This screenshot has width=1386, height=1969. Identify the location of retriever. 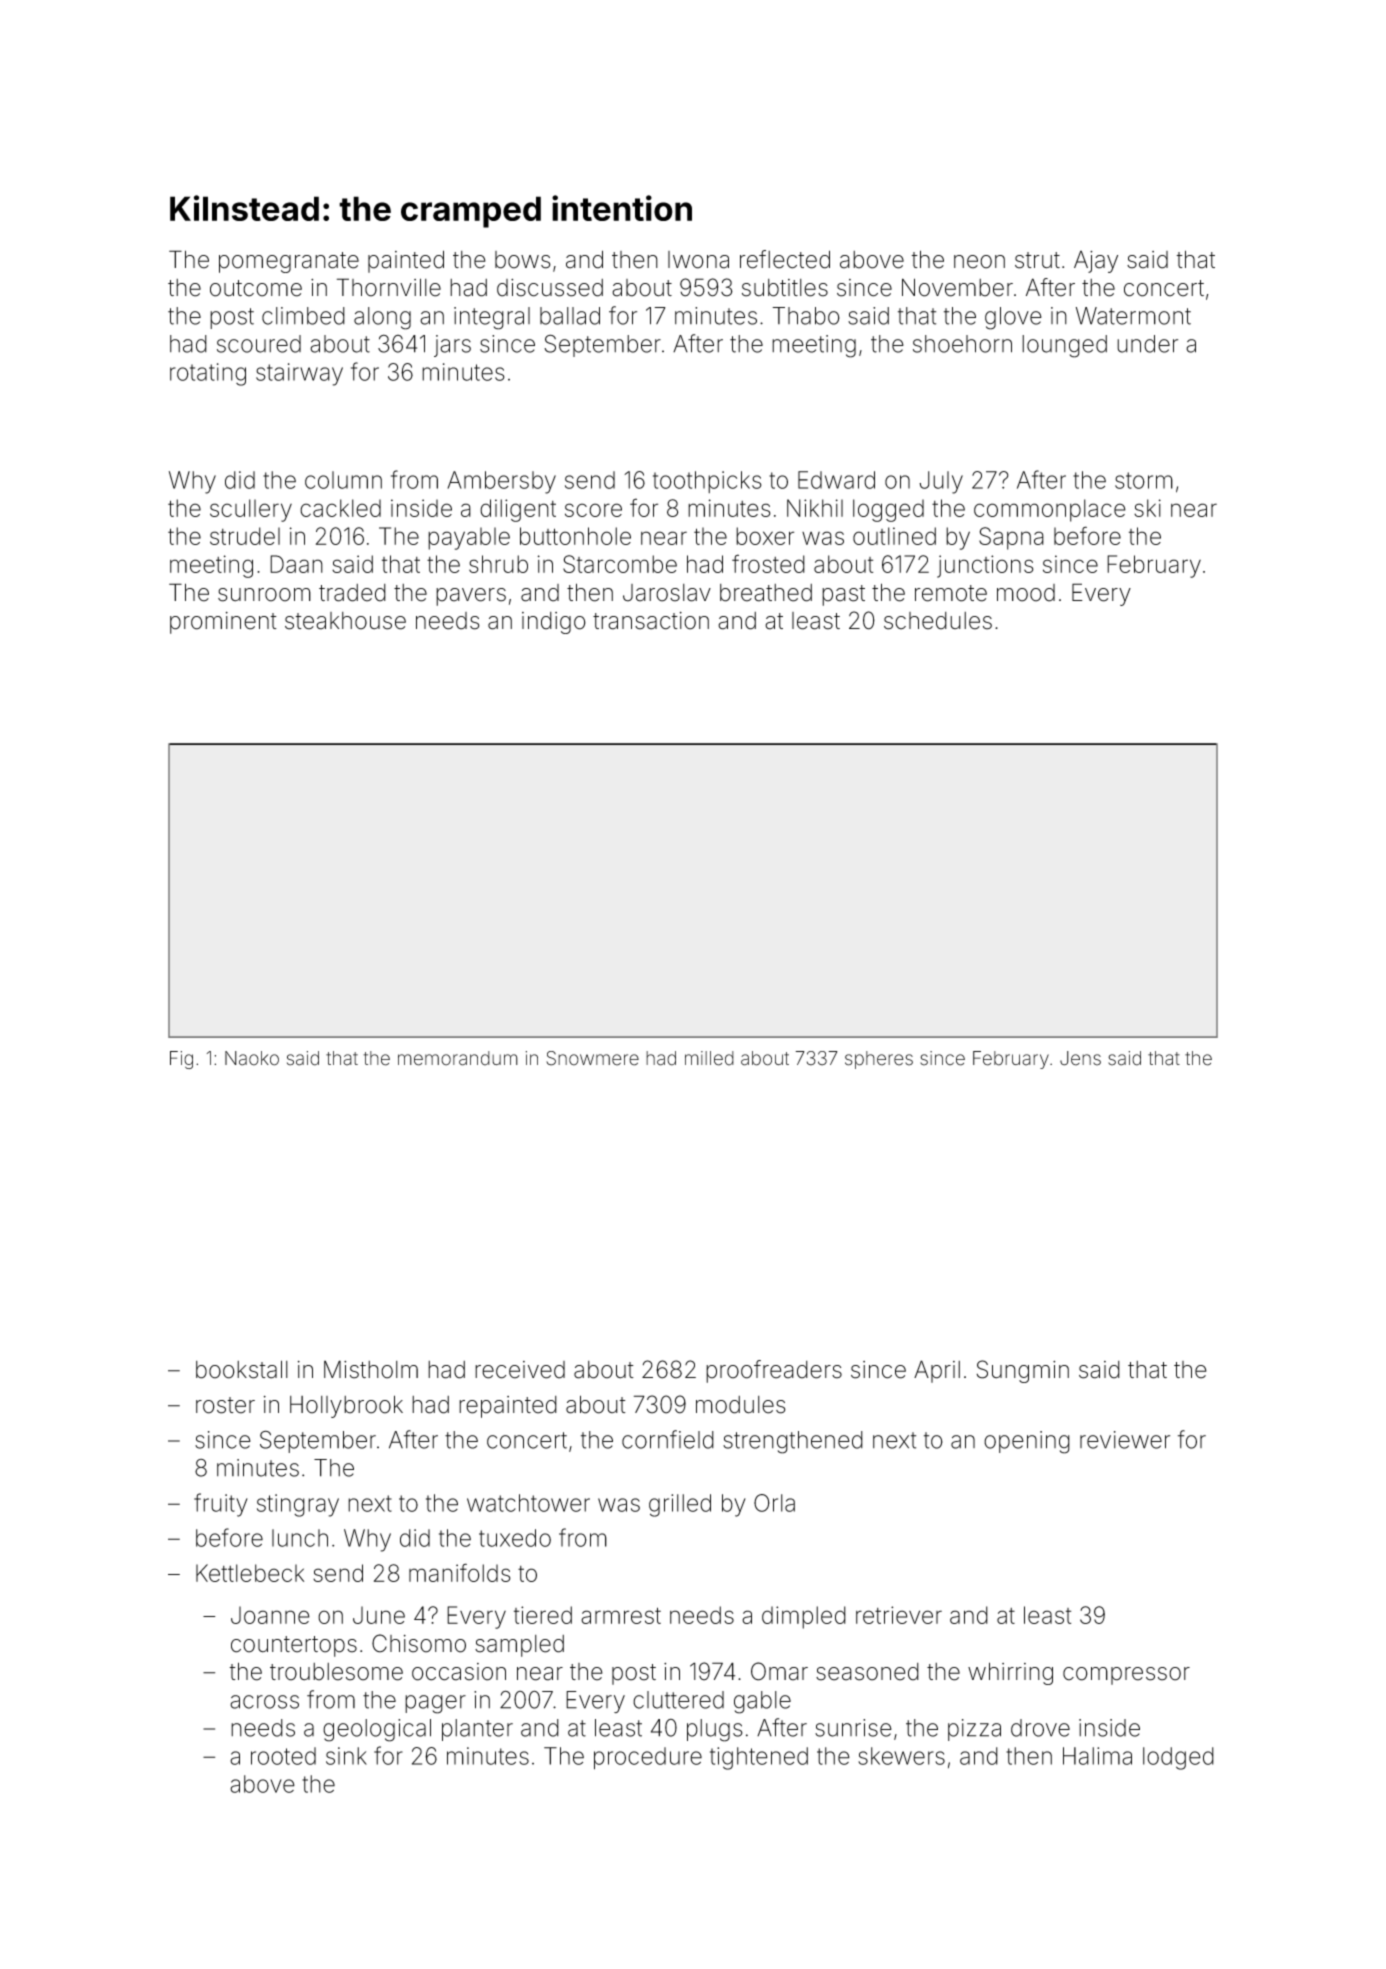
(899, 1615).
